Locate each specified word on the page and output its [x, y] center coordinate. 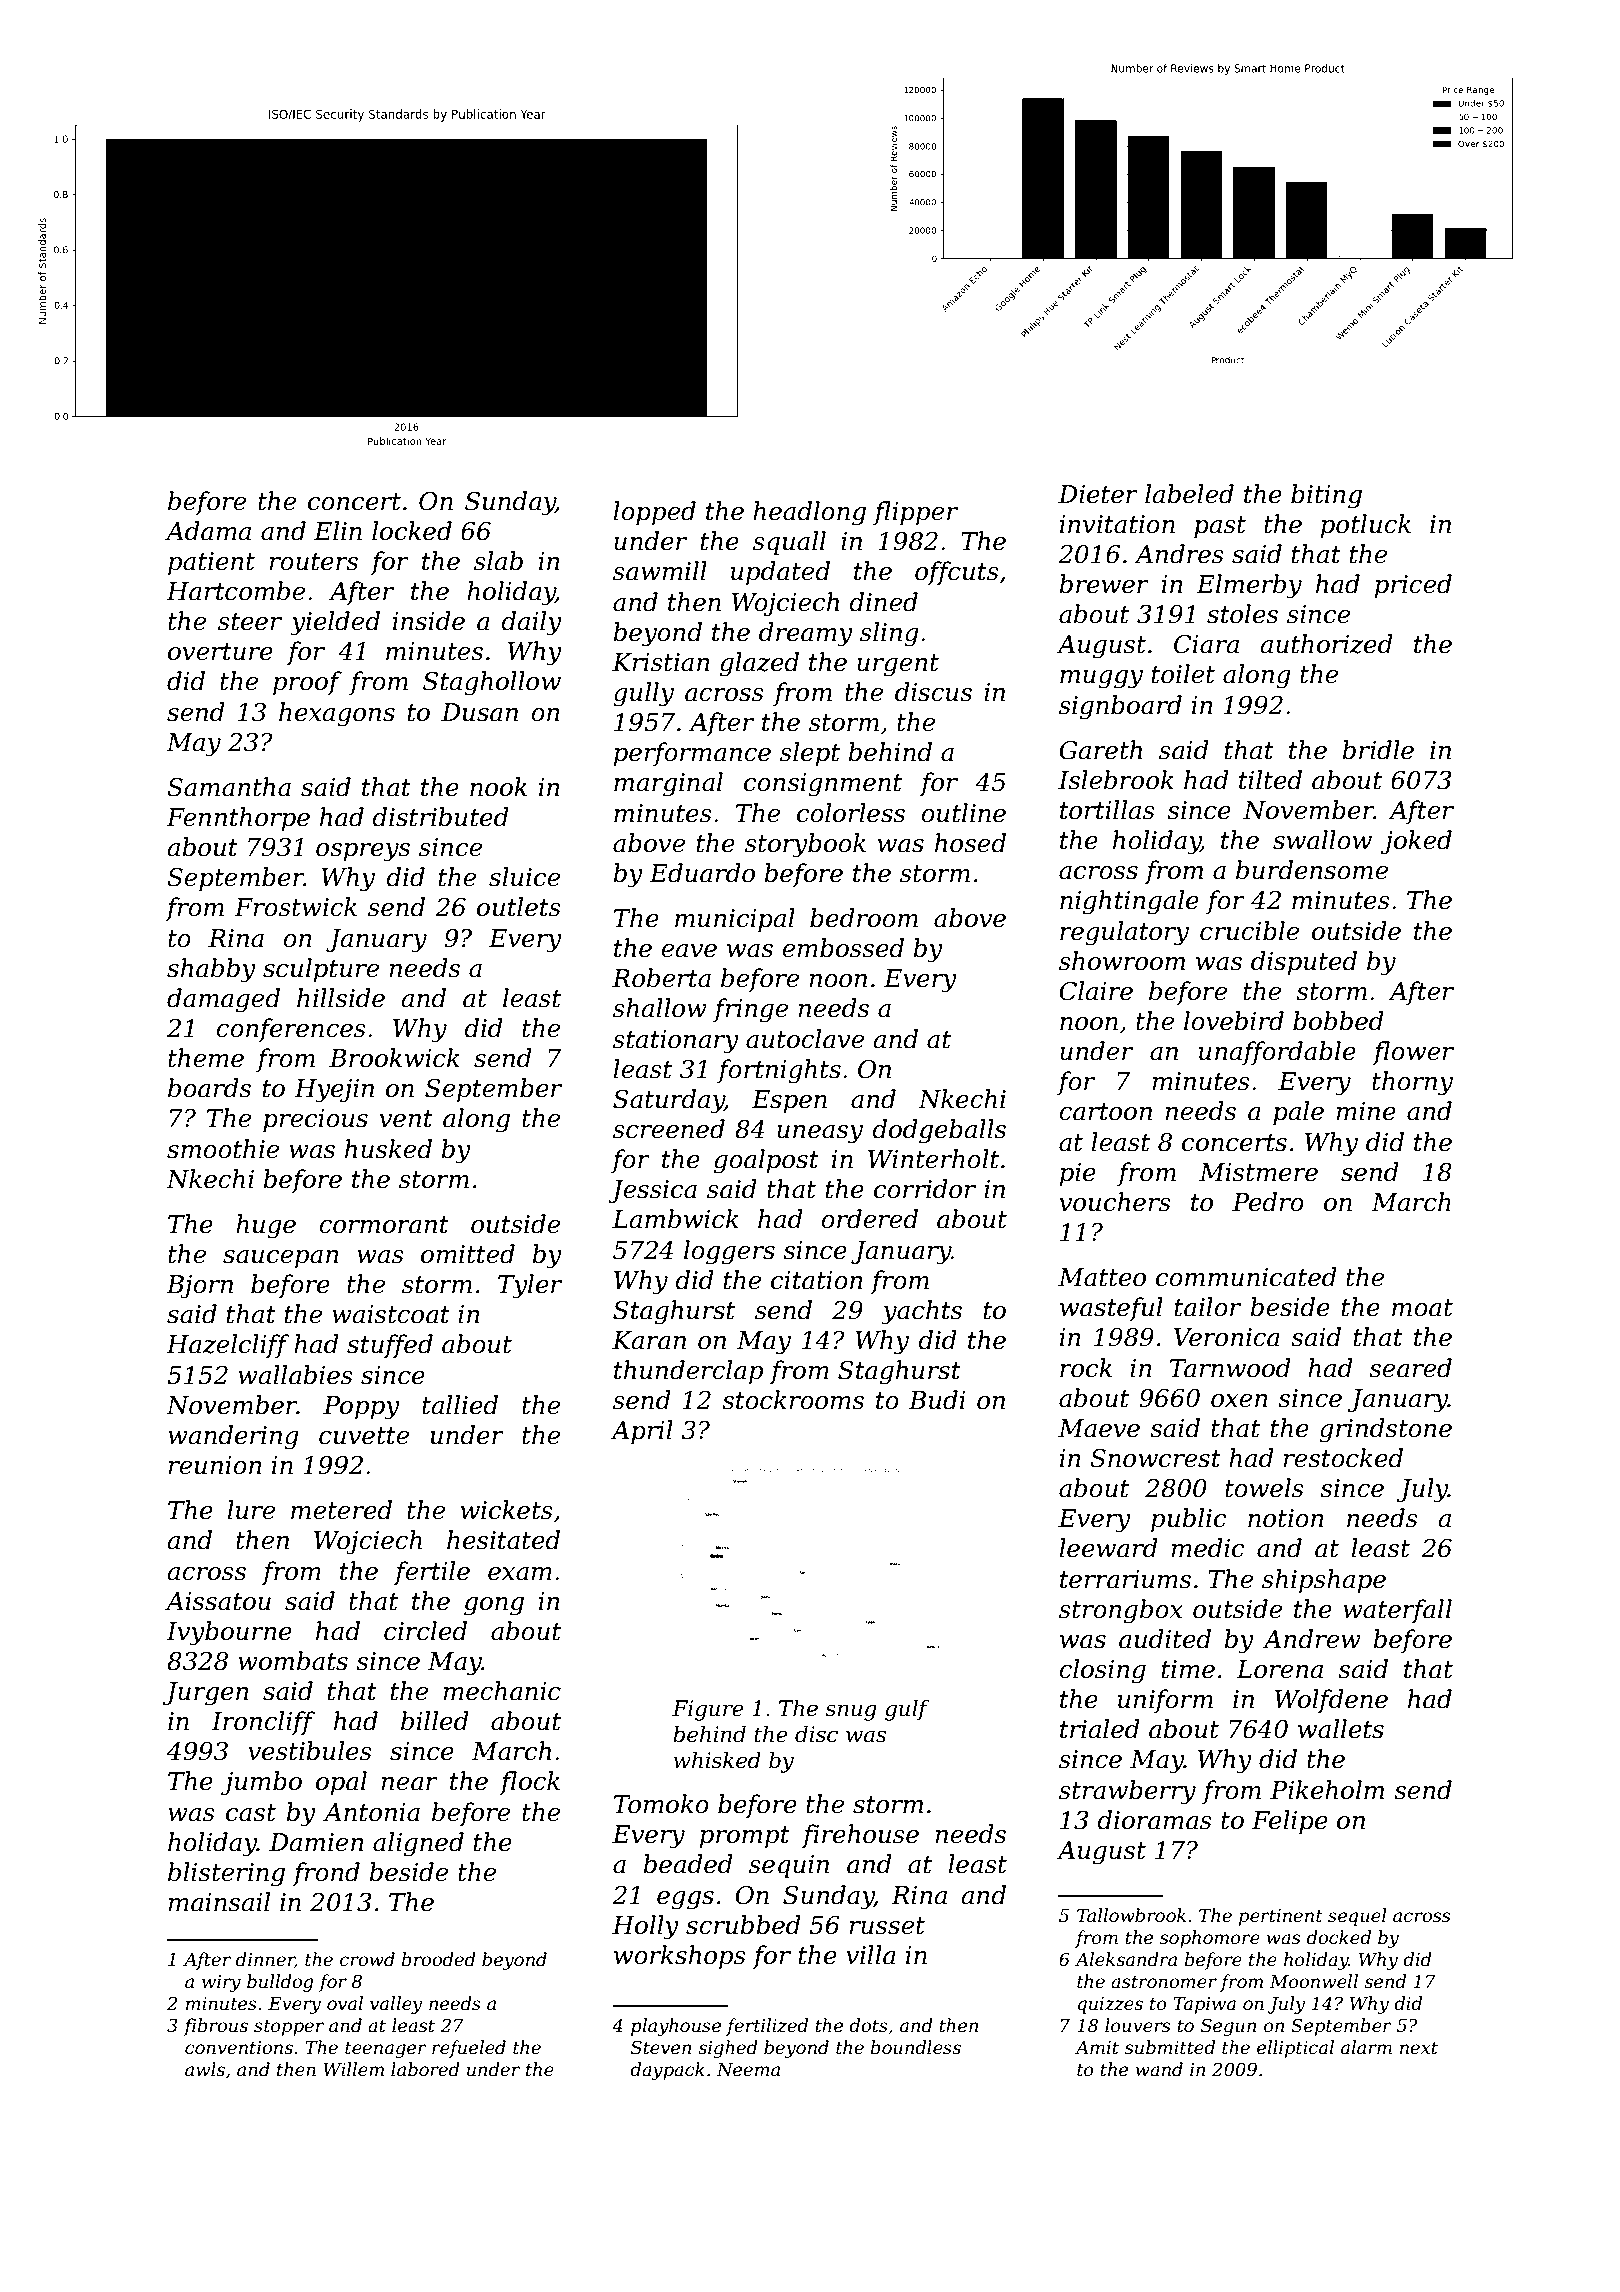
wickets [507, 1510]
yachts [922, 1312]
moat [1422, 1308]
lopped [654, 513]
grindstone [1385, 1430]
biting [1326, 496]
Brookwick [394, 1058]
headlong [809, 513]
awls [205, 2069]
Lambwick [675, 1219]
